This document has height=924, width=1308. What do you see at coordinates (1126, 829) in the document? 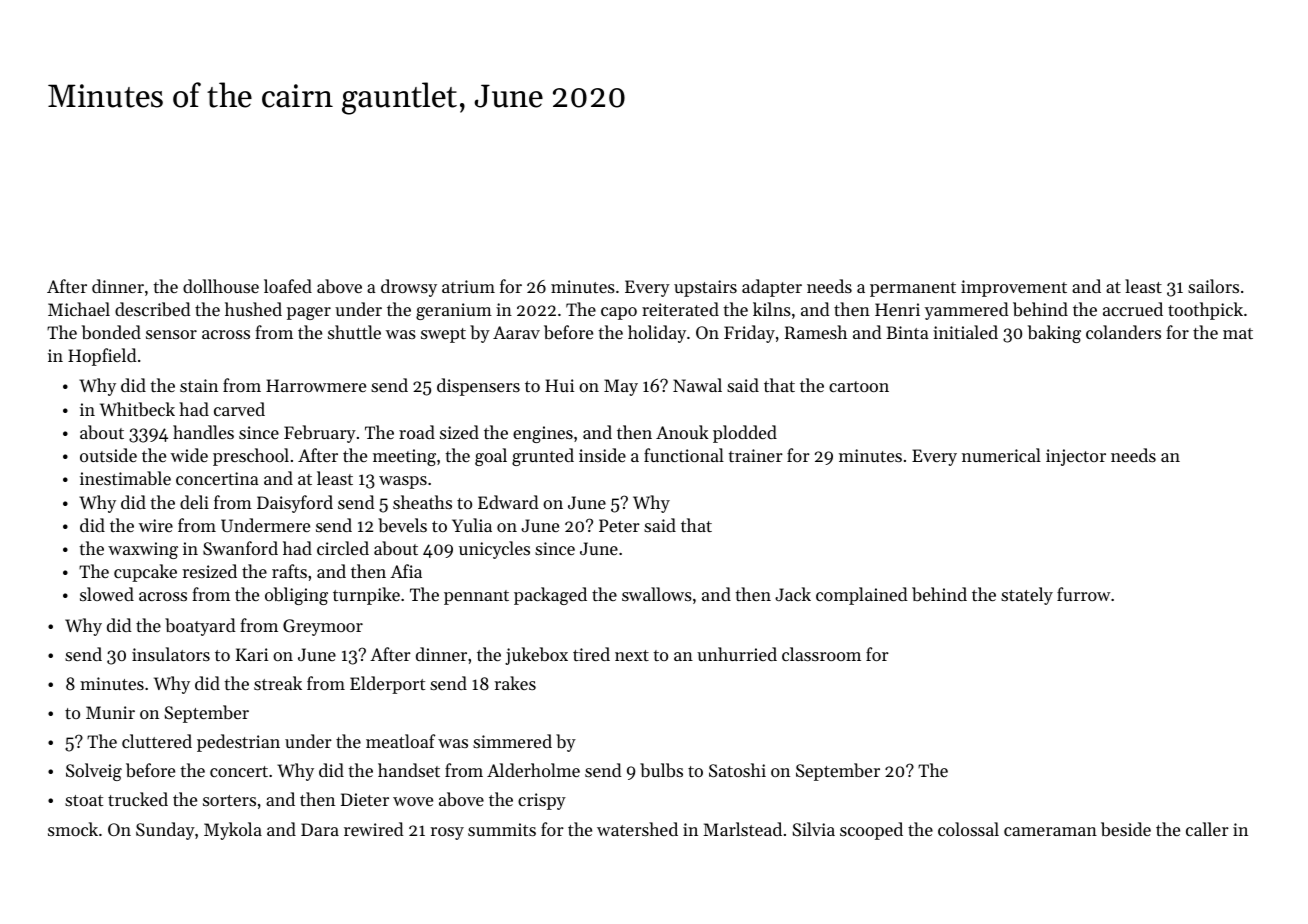
I see `beside` at bounding box center [1126, 829].
